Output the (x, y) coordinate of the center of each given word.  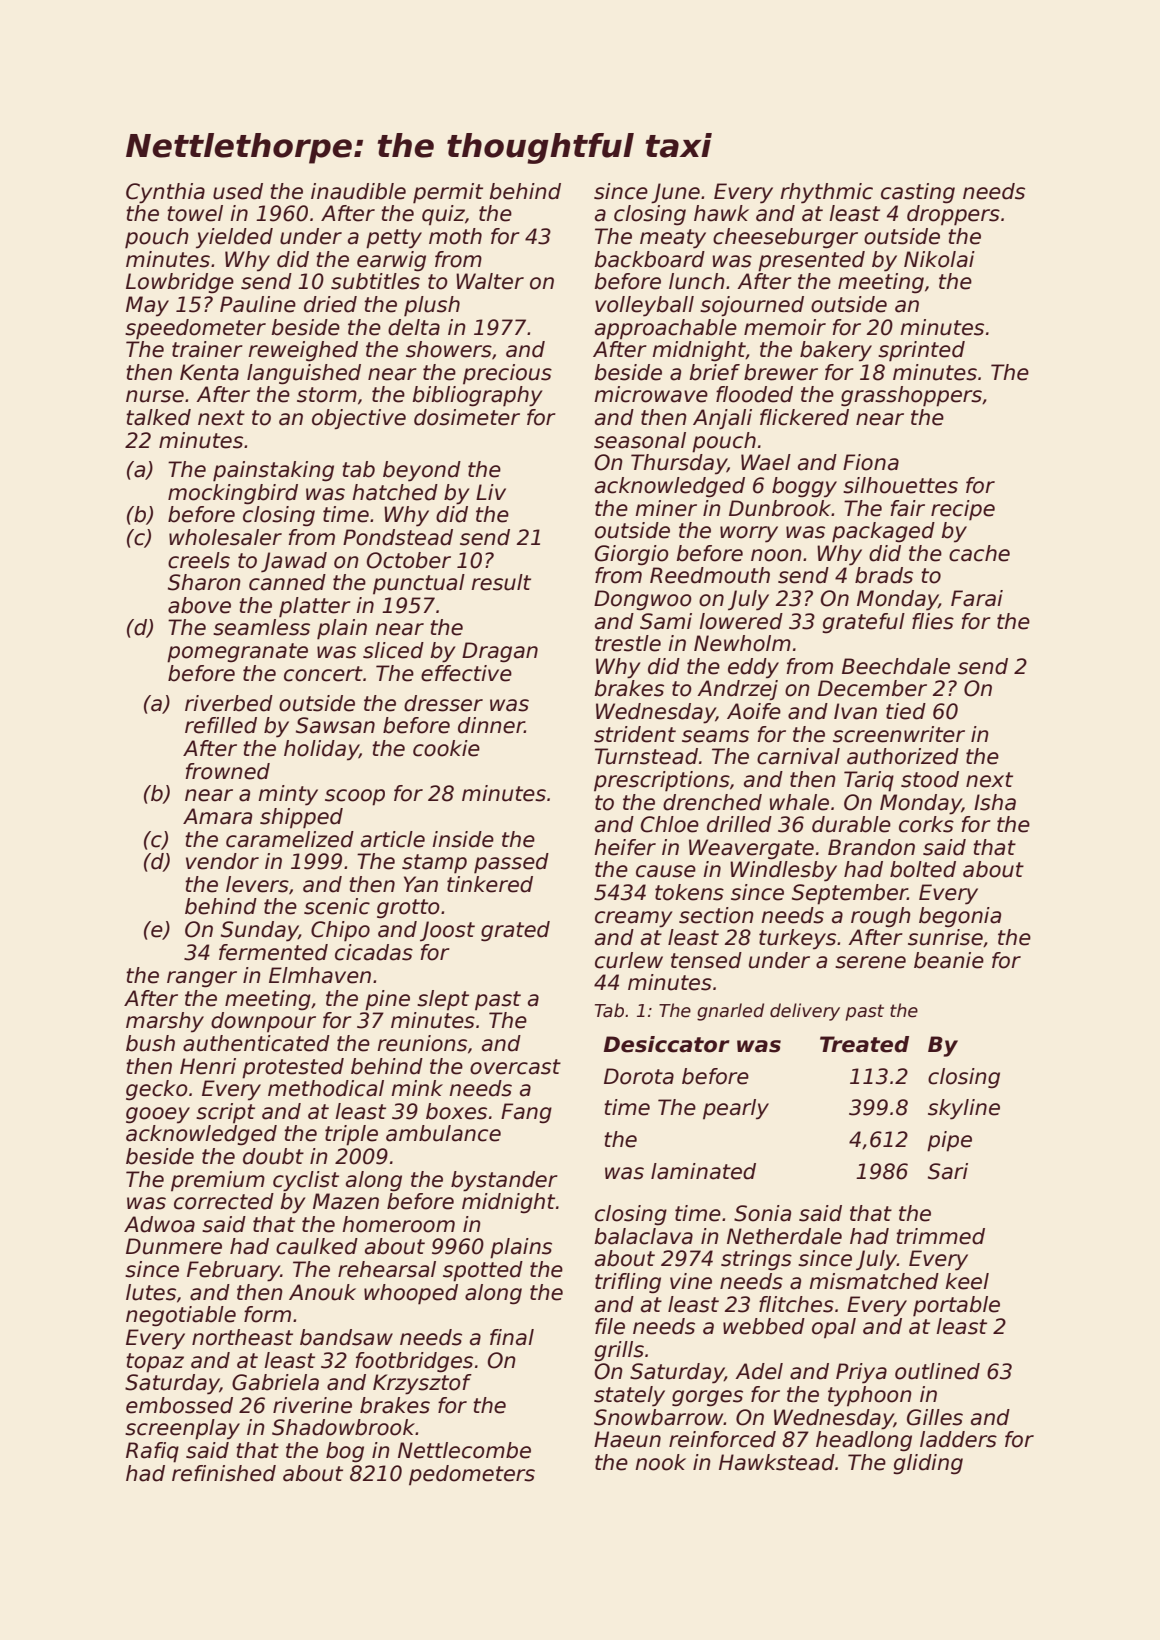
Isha (995, 802)
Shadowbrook (343, 1427)
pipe (949, 1141)
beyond (422, 471)
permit (448, 193)
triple (351, 1135)
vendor (222, 861)
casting (918, 193)
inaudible (358, 191)
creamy (634, 919)
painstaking (273, 471)
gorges (707, 1398)
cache (979, 553)
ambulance (443, 1133)
